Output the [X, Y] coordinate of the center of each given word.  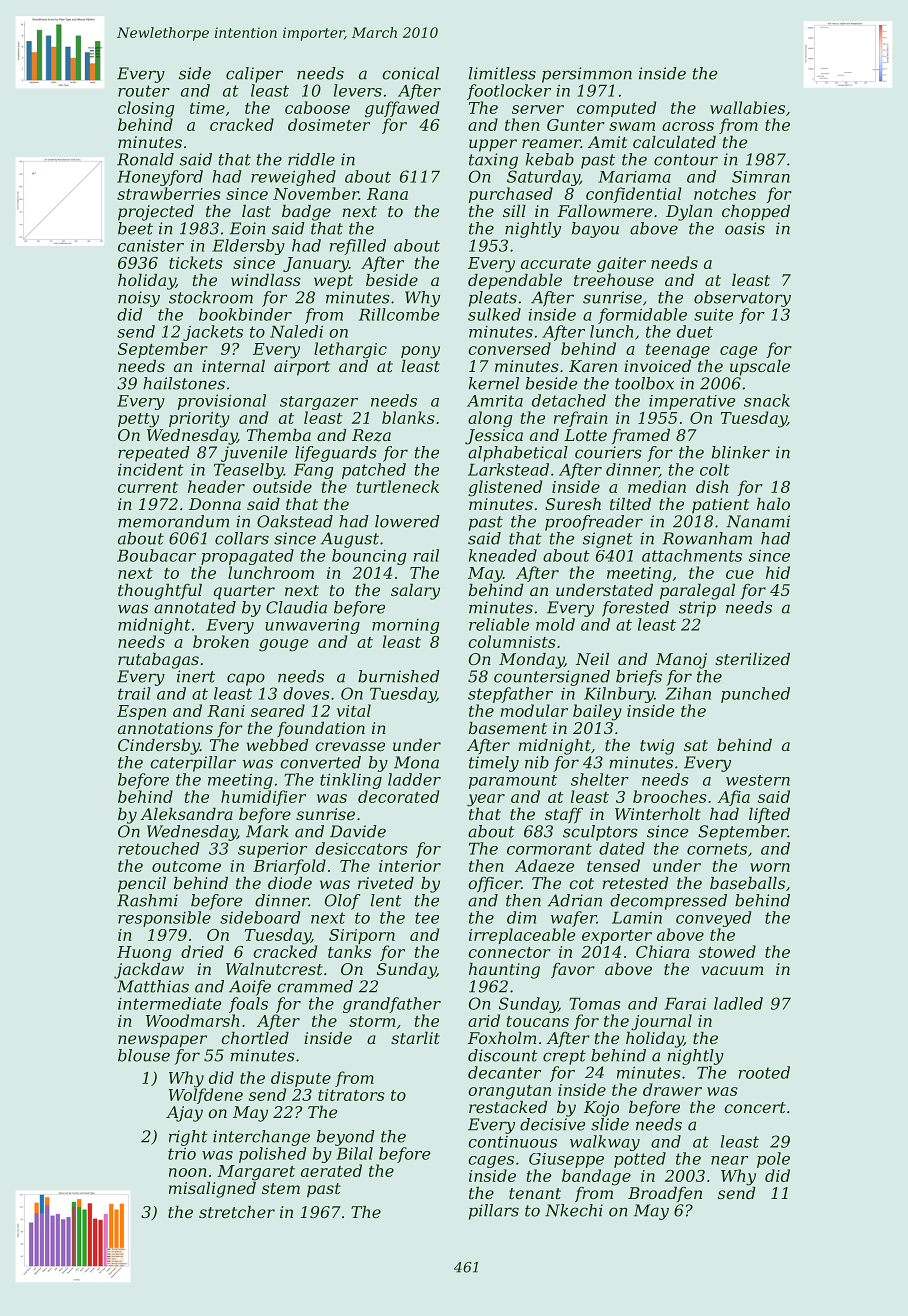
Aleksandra [186, 814]
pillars [494, 1212]
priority [199, 420]
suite [713, 314]
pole [773, 1160]
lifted [769, 815]
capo [246, 679]
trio [182, 1153]
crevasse [350, 746]
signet [608, 540]
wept [333, 282]
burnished [399, 676]
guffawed [402, 109]
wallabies [747, 107]
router [144, 91]
